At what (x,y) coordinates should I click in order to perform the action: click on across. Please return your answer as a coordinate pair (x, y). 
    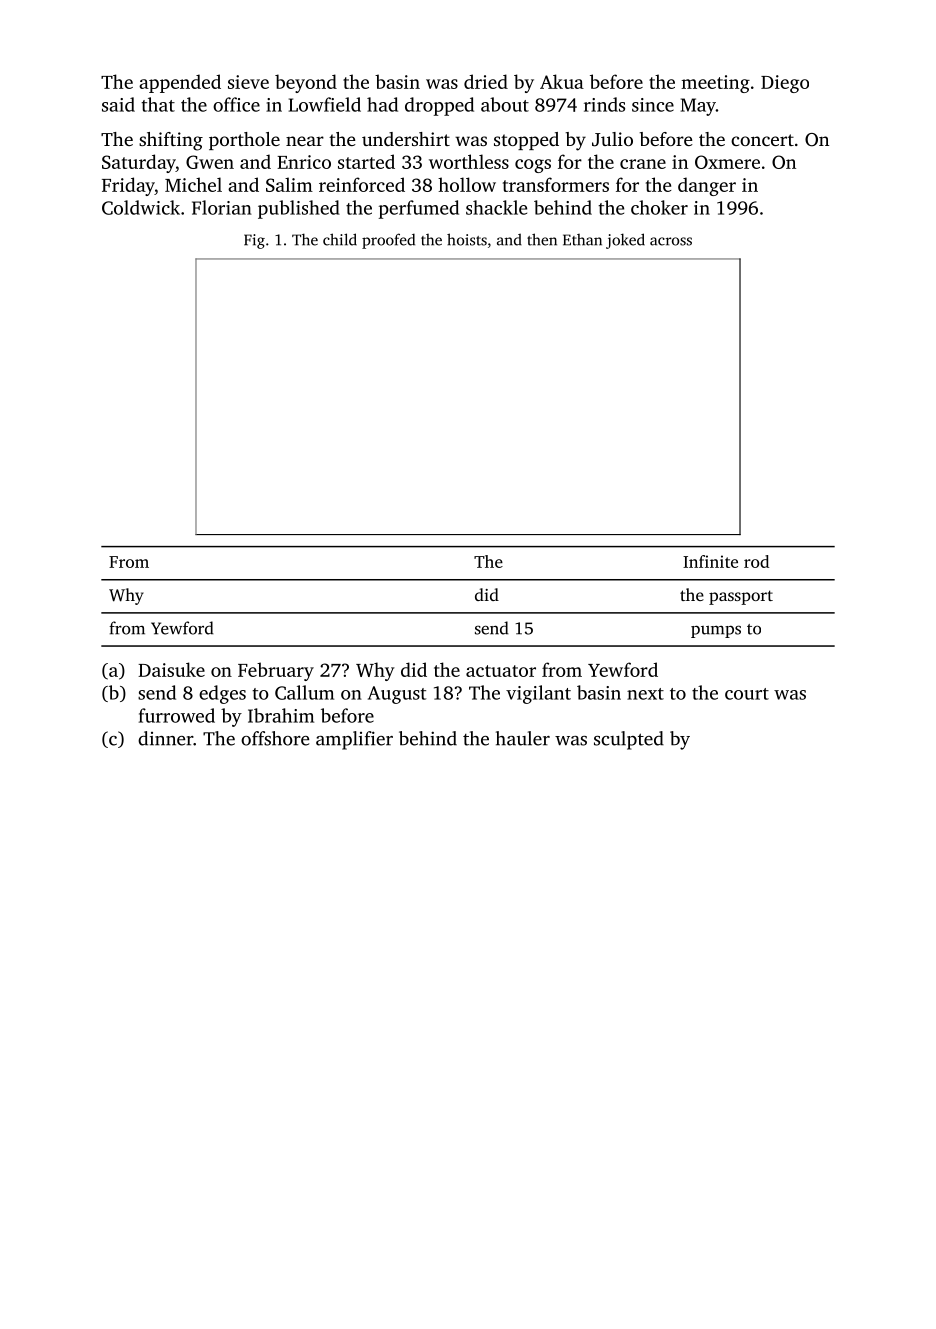
    Looking at the image, I should click on (671, 241).
